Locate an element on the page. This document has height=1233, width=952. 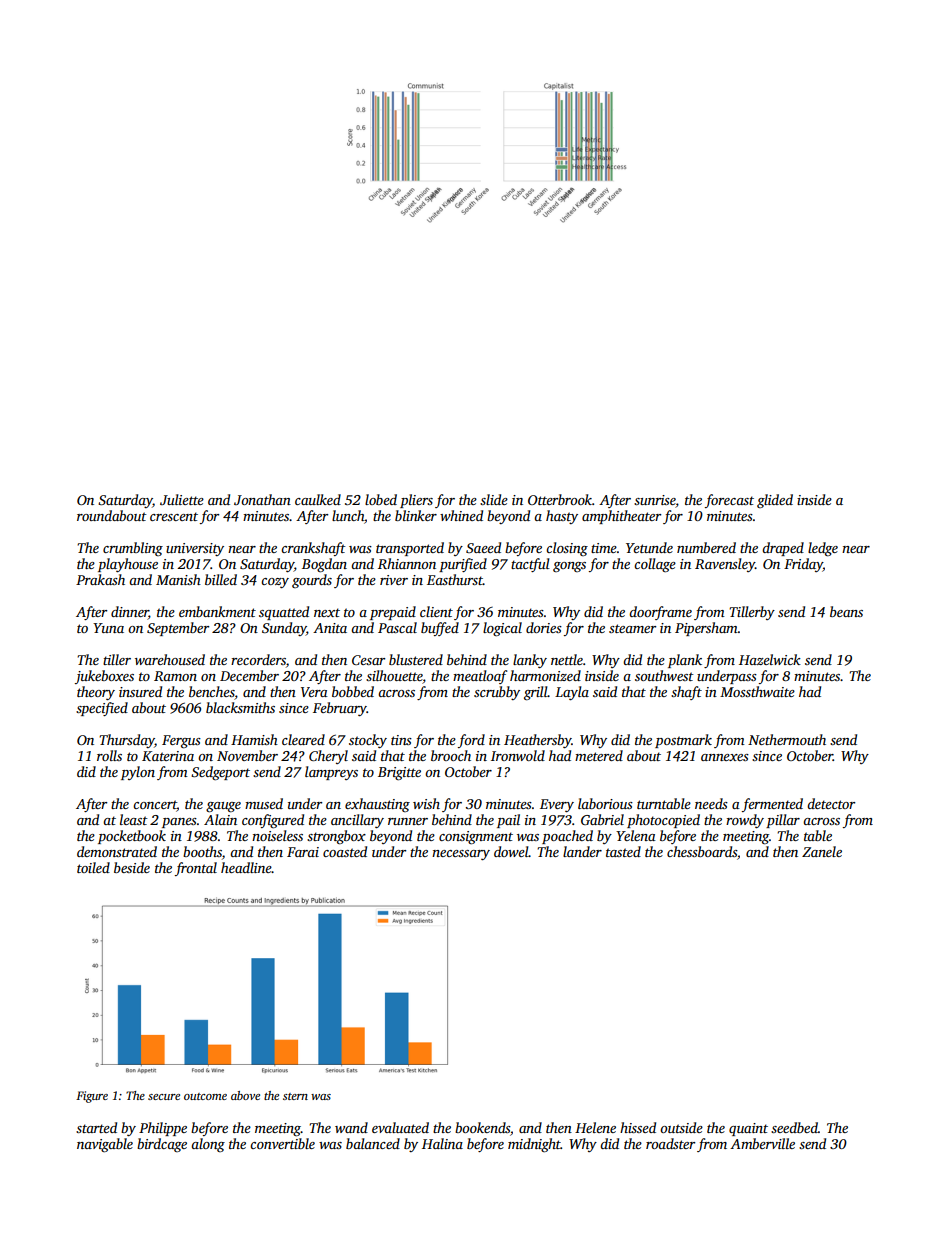
Zanele is located at coordinates (822, 851).
